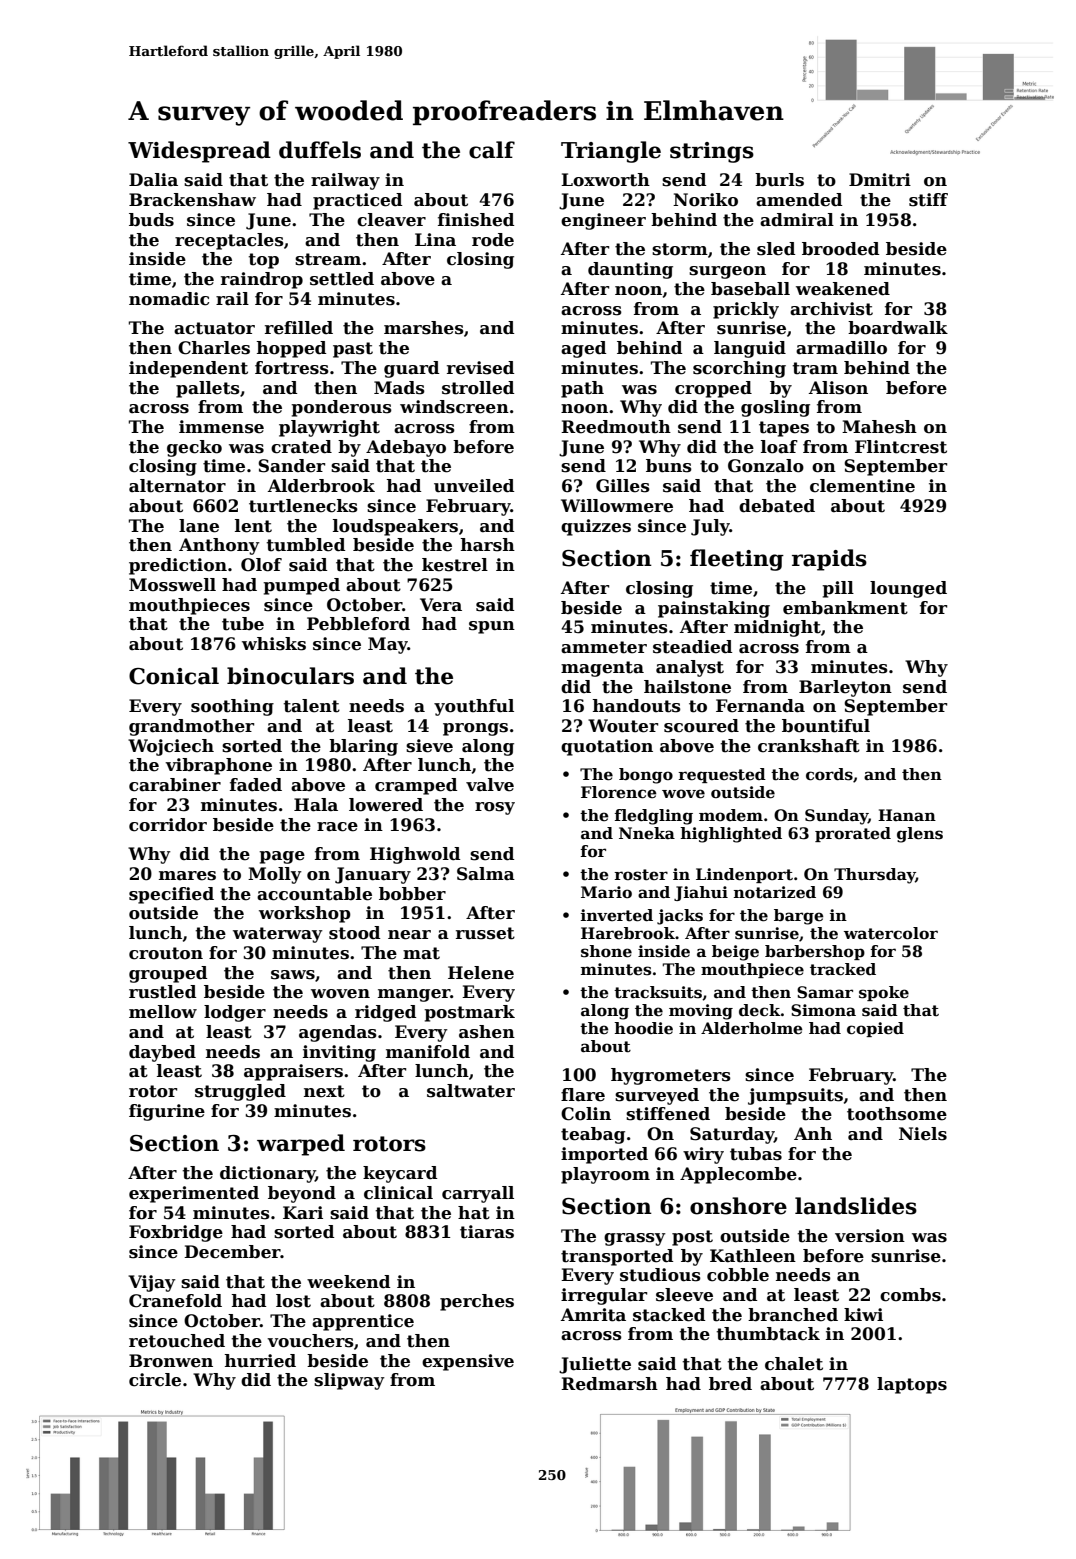 The image size is (1076, 1559). What do you see at coordinates (153, 180) in the image?
I see `Dalia` at bounding box center [153, 180].
